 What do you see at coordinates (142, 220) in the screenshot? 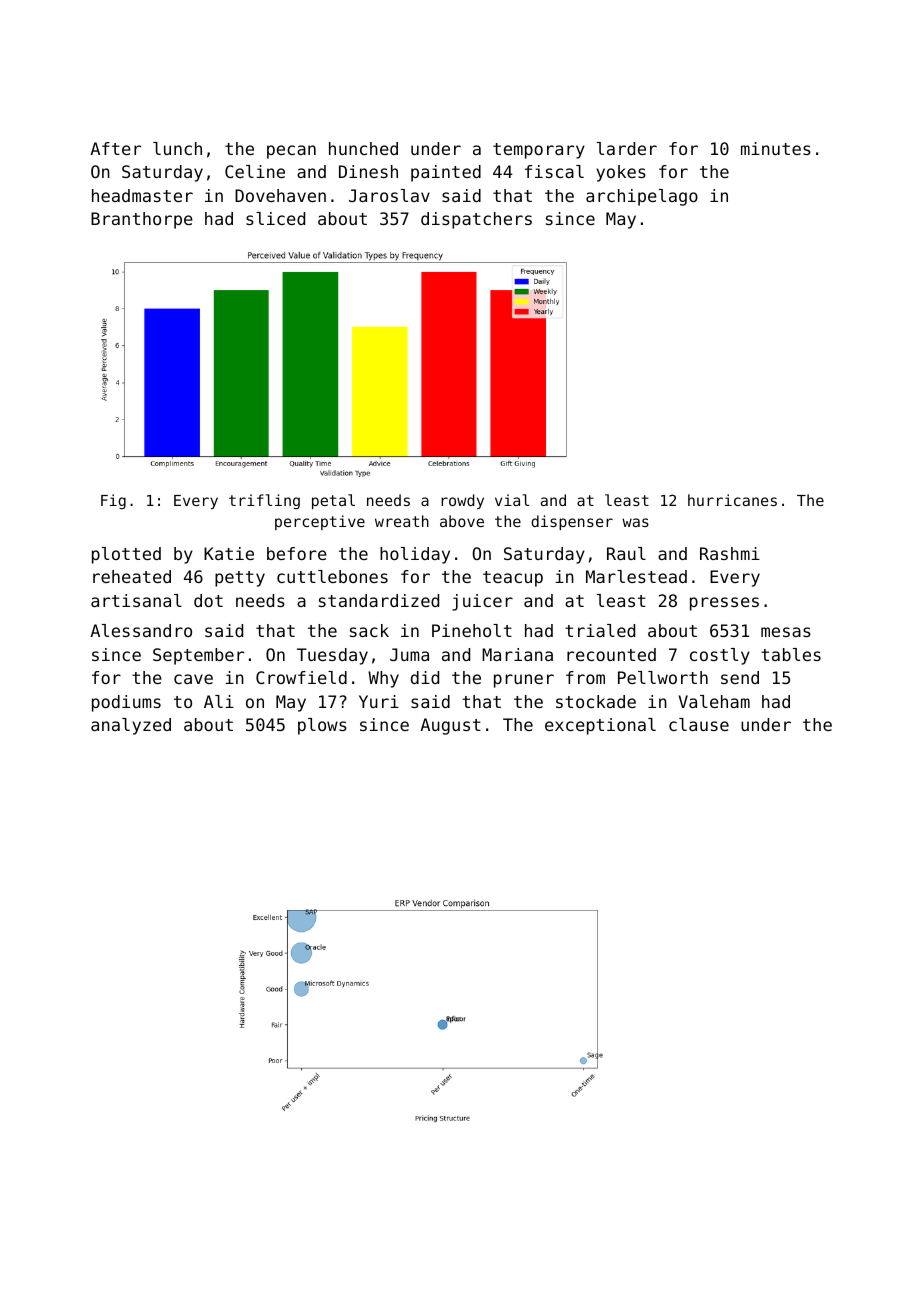
I see `Branthorpe` at bounding box center [142, 220].
